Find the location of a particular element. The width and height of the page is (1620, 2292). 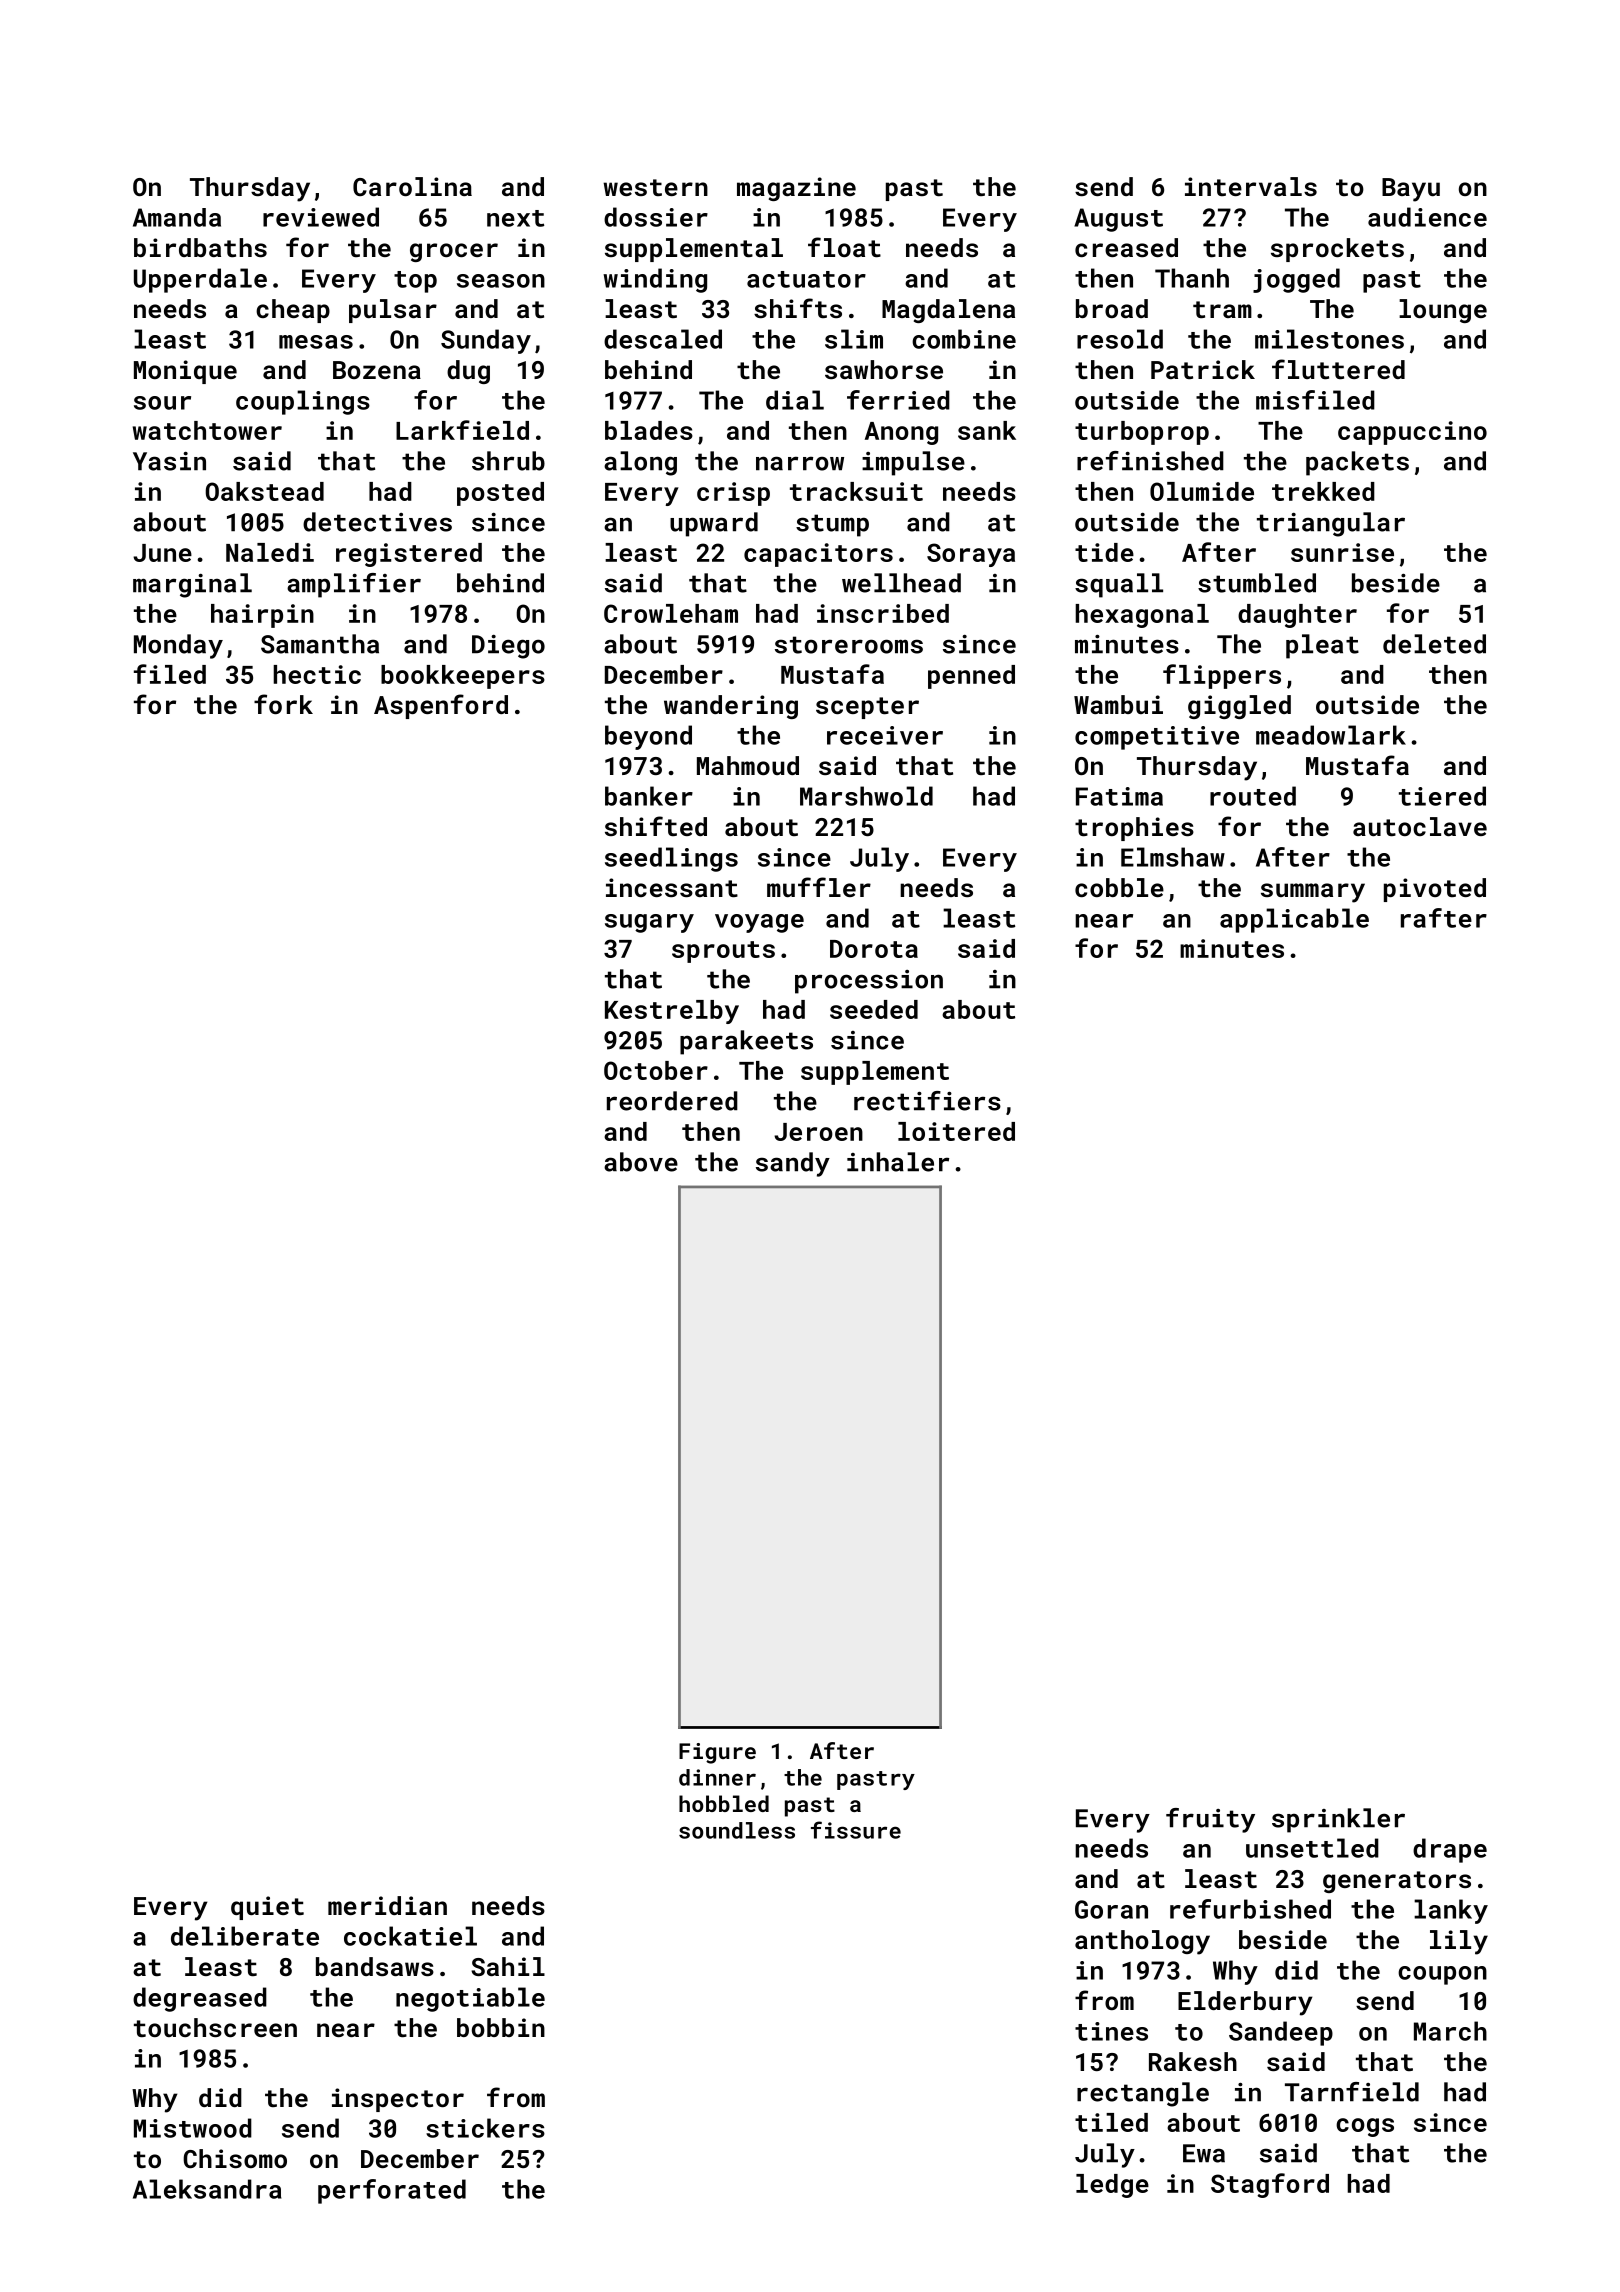

winding is located at coordinates (655, 280).
